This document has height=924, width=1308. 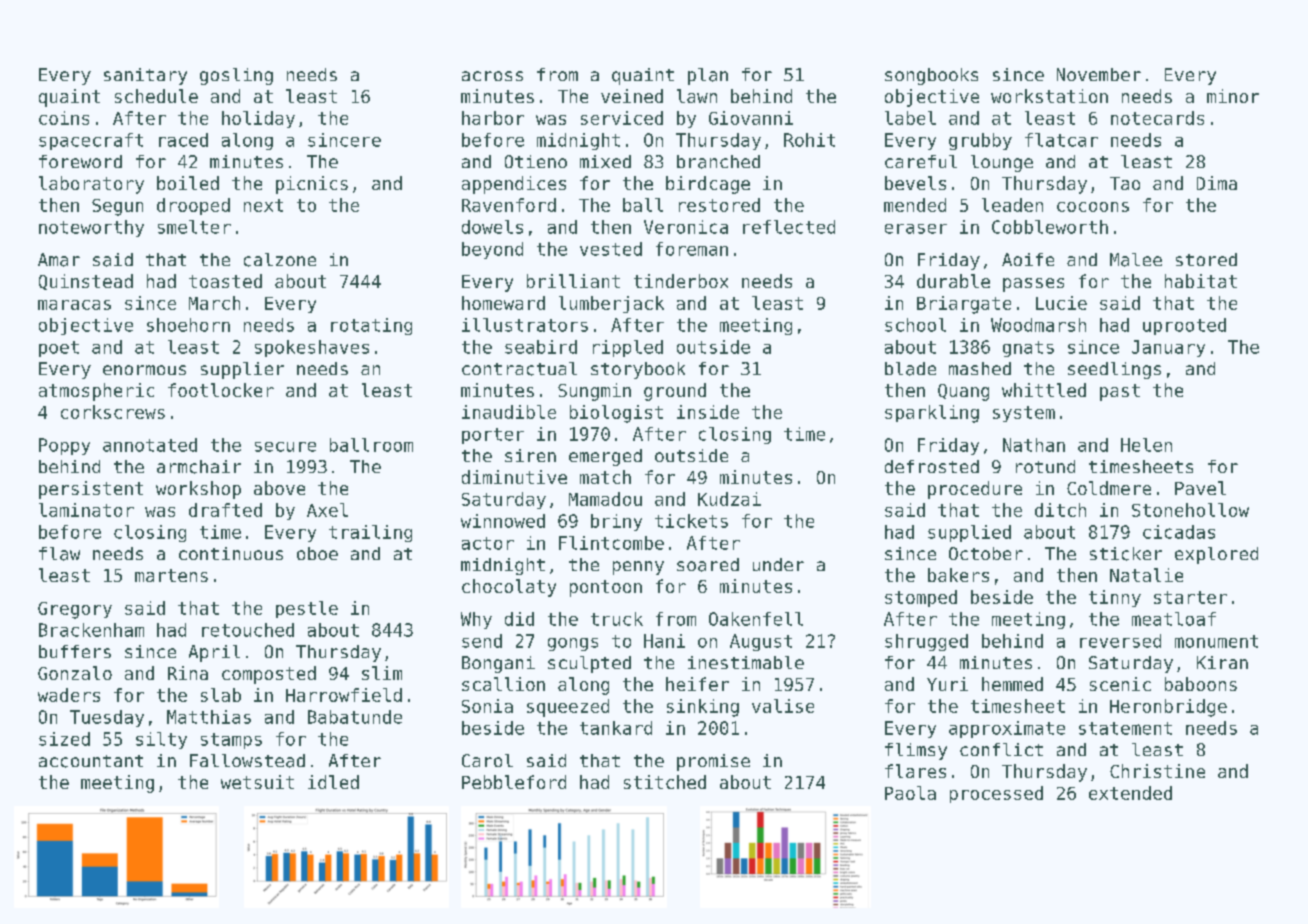 What do you see at coordinates (665, 782) in the document?
I see `stitched` at bounding box center [665, 782].
